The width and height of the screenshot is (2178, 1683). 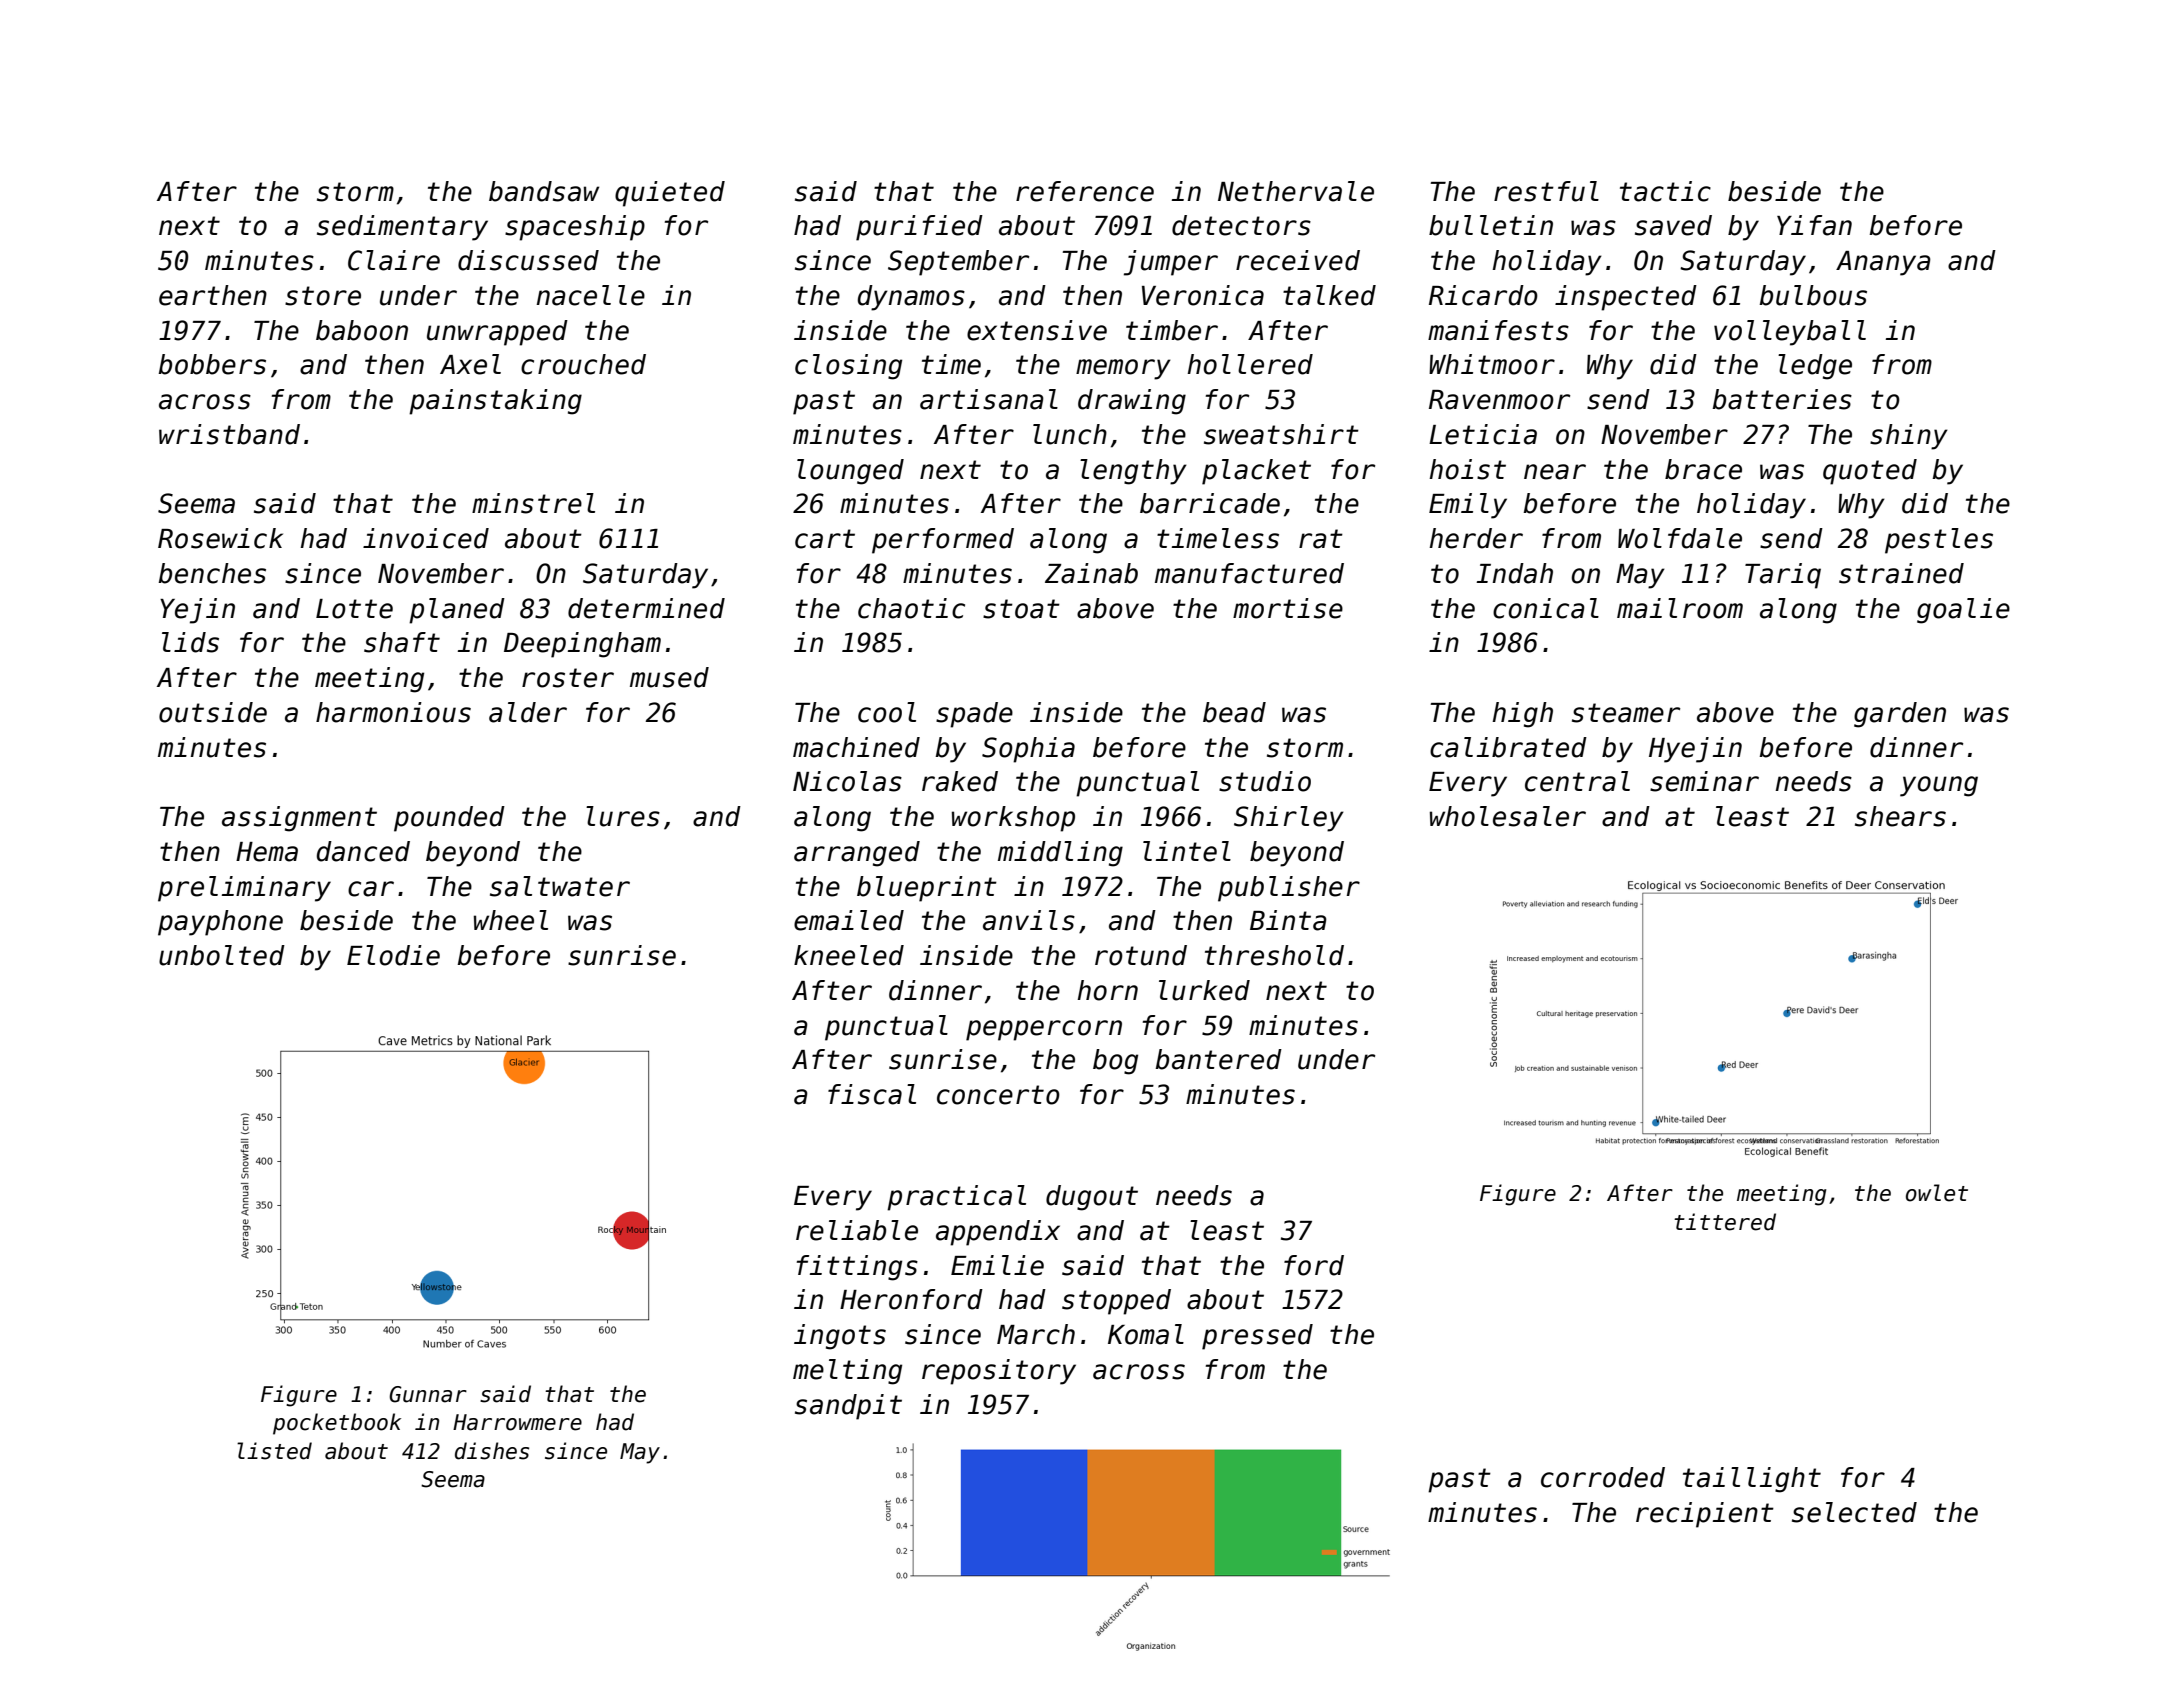 What do you see at coordinates (1725, 1222) in the screenshot?
I see `tittered` at bounding box center [1725, 1222].
